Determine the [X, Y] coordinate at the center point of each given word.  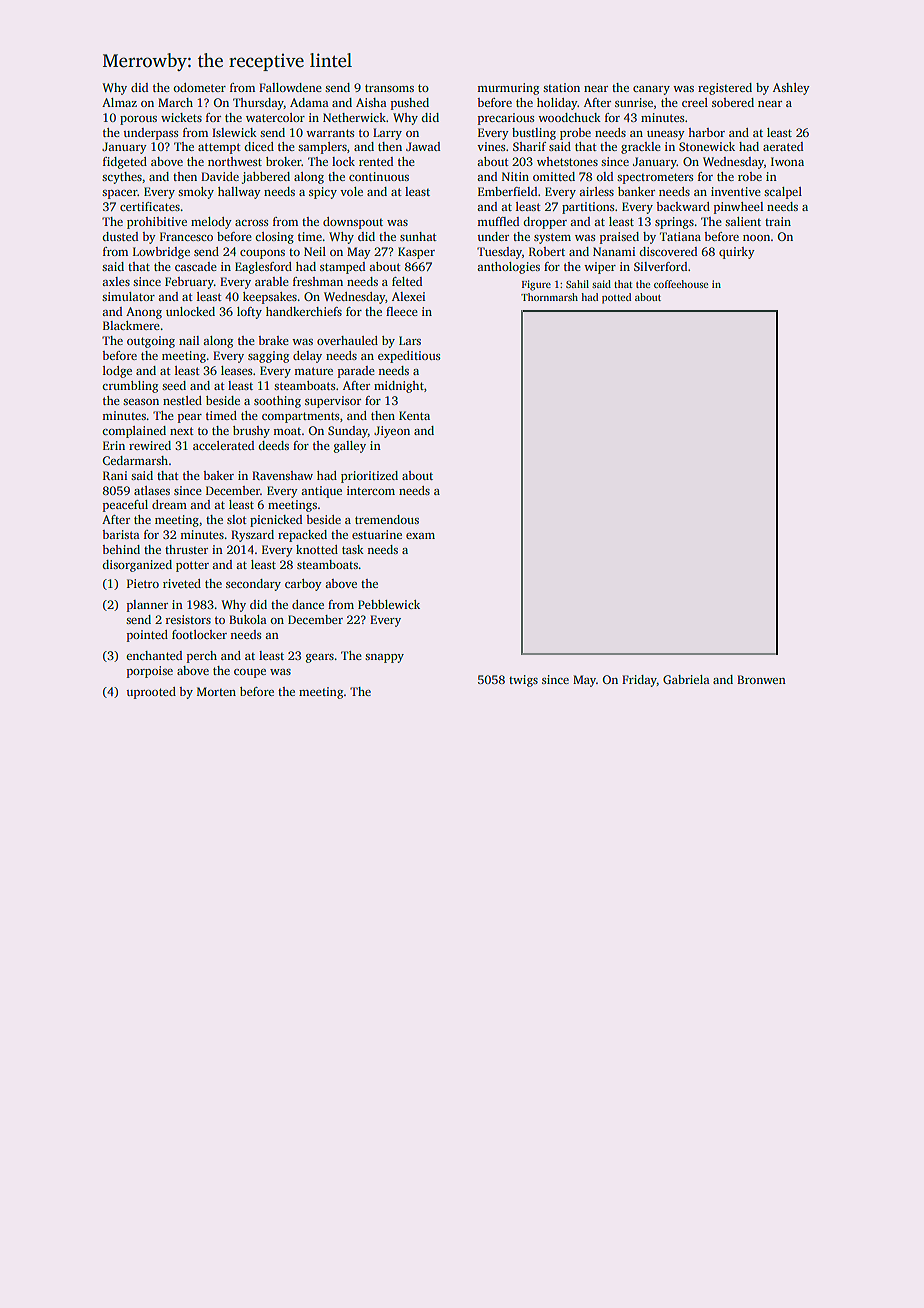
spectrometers [655, 178]
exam [420, 536]
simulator [128, 296]
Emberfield [508, 191]
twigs [523, 681]
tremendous [387, 519]
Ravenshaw [282, 475]
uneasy [666, 135]
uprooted [151, 693]
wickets [181, 117]
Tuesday [499, 253]
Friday [639, 681]
